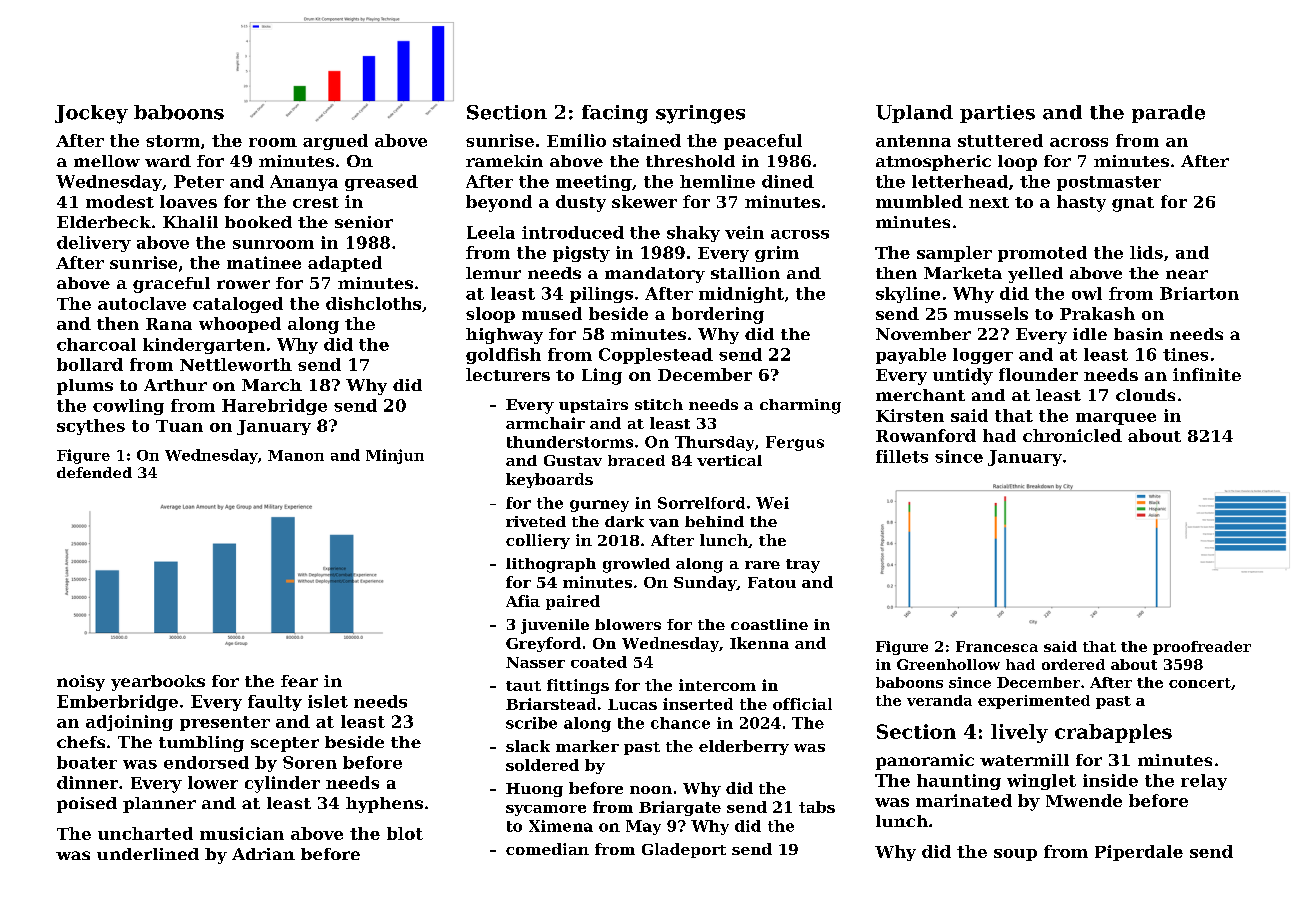  Describe the element at coordinates (91, 114) in the image. I see `Jockey` at that location.
